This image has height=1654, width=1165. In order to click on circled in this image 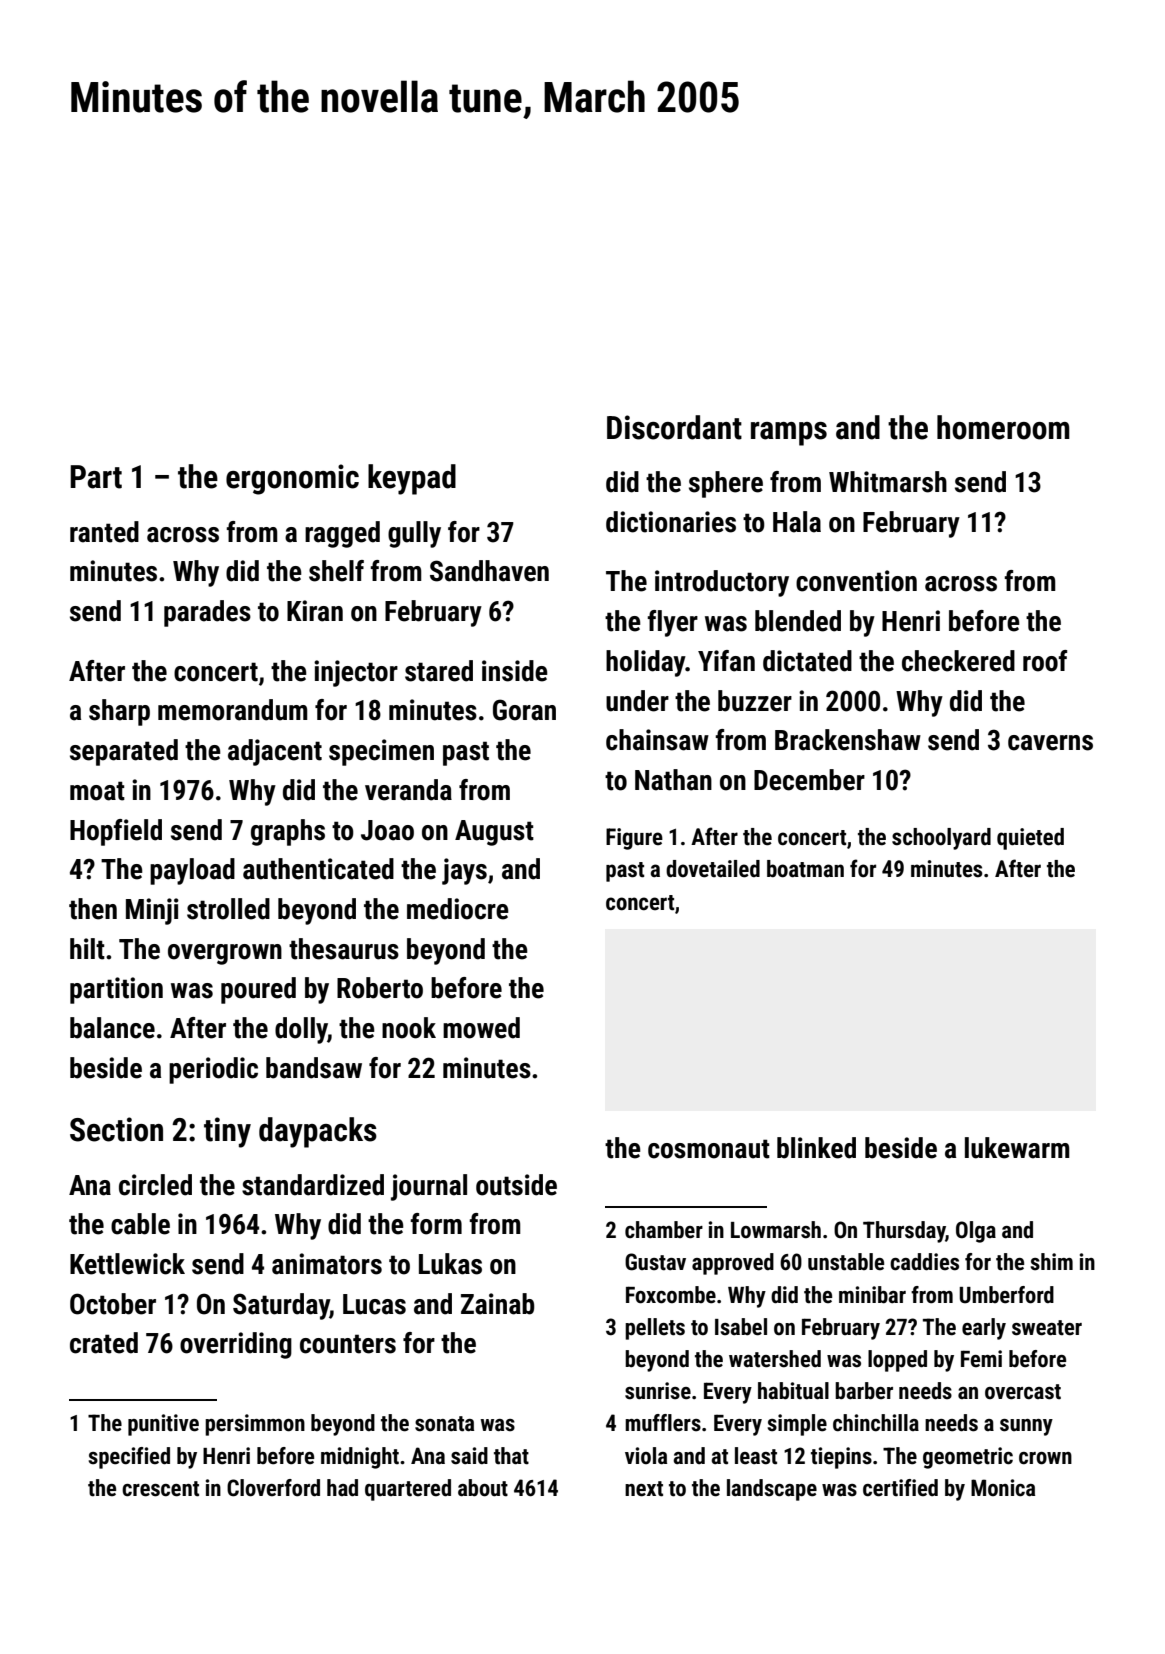, I will do `click(155, 1185)`.
